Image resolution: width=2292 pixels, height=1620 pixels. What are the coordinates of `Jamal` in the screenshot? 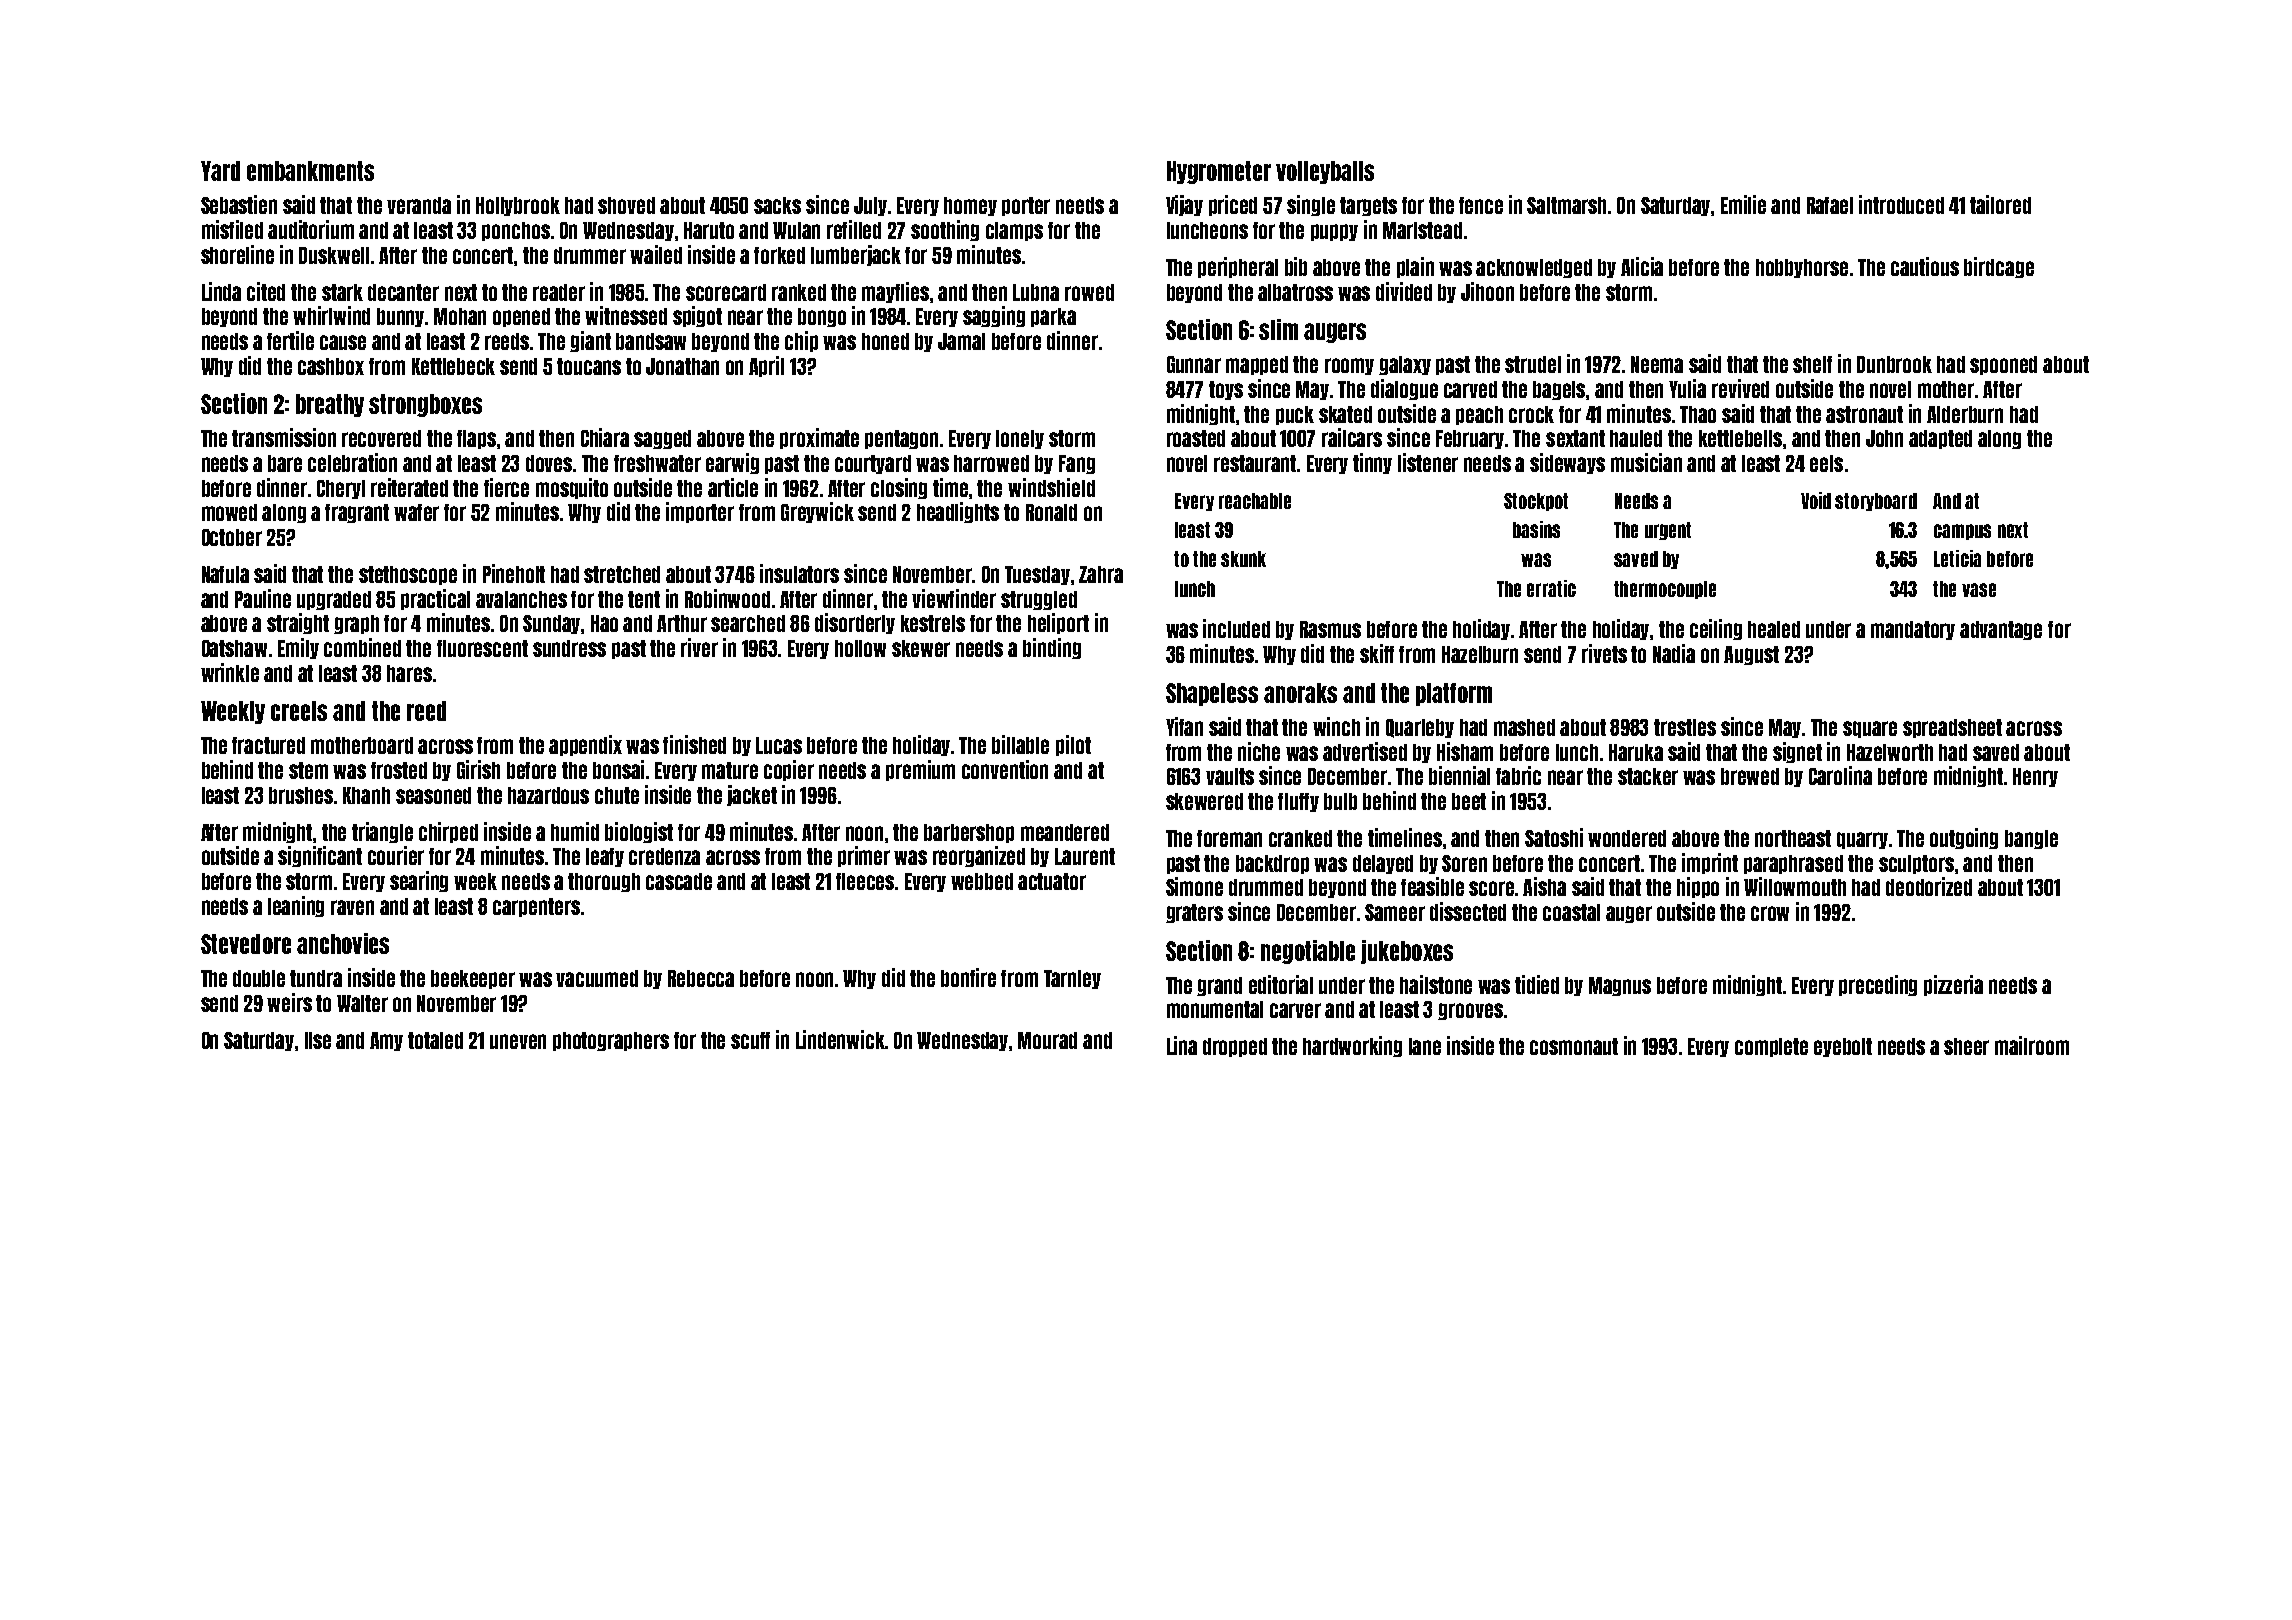 It's located at (961, 341).
